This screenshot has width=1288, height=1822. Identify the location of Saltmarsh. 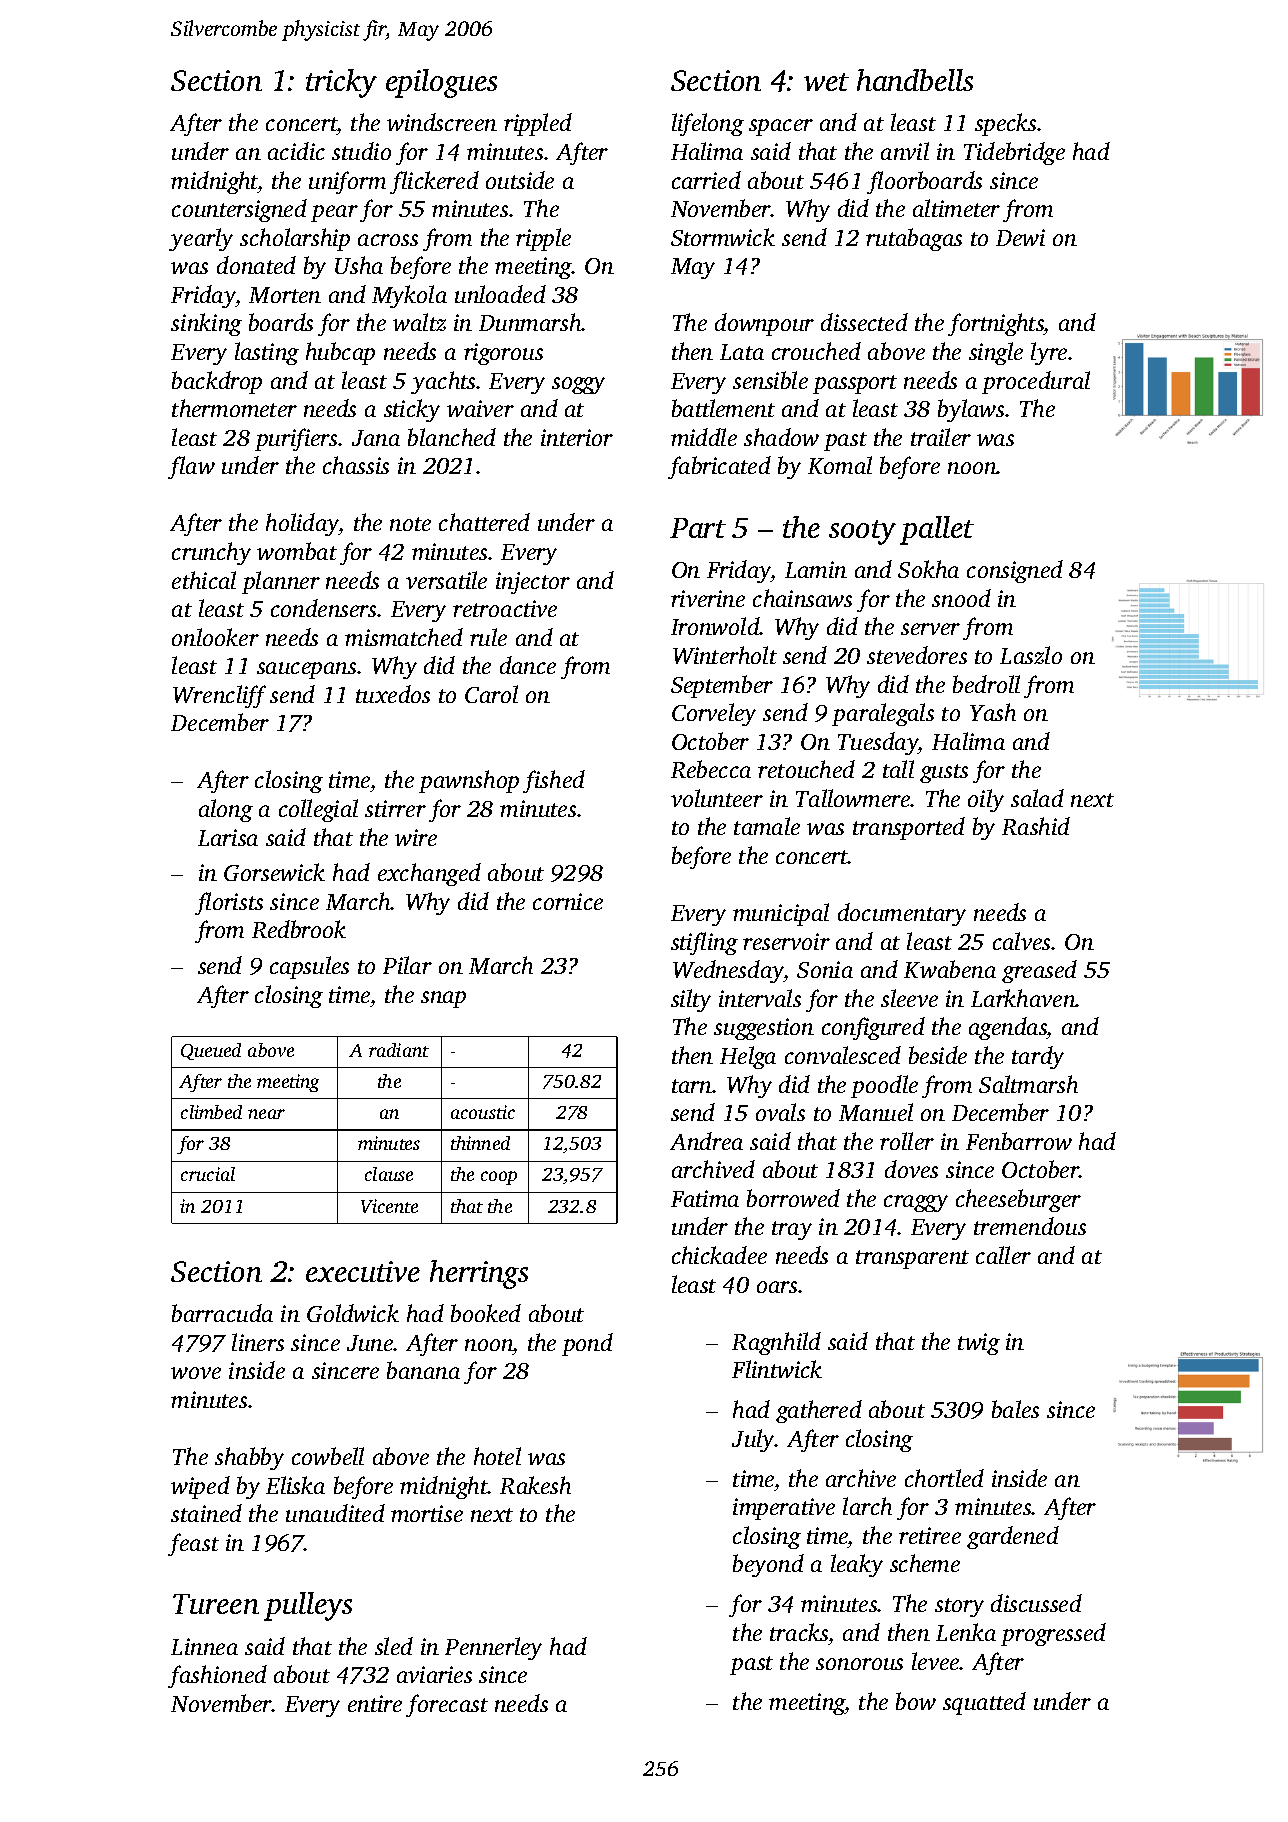
(1028, 1084).
